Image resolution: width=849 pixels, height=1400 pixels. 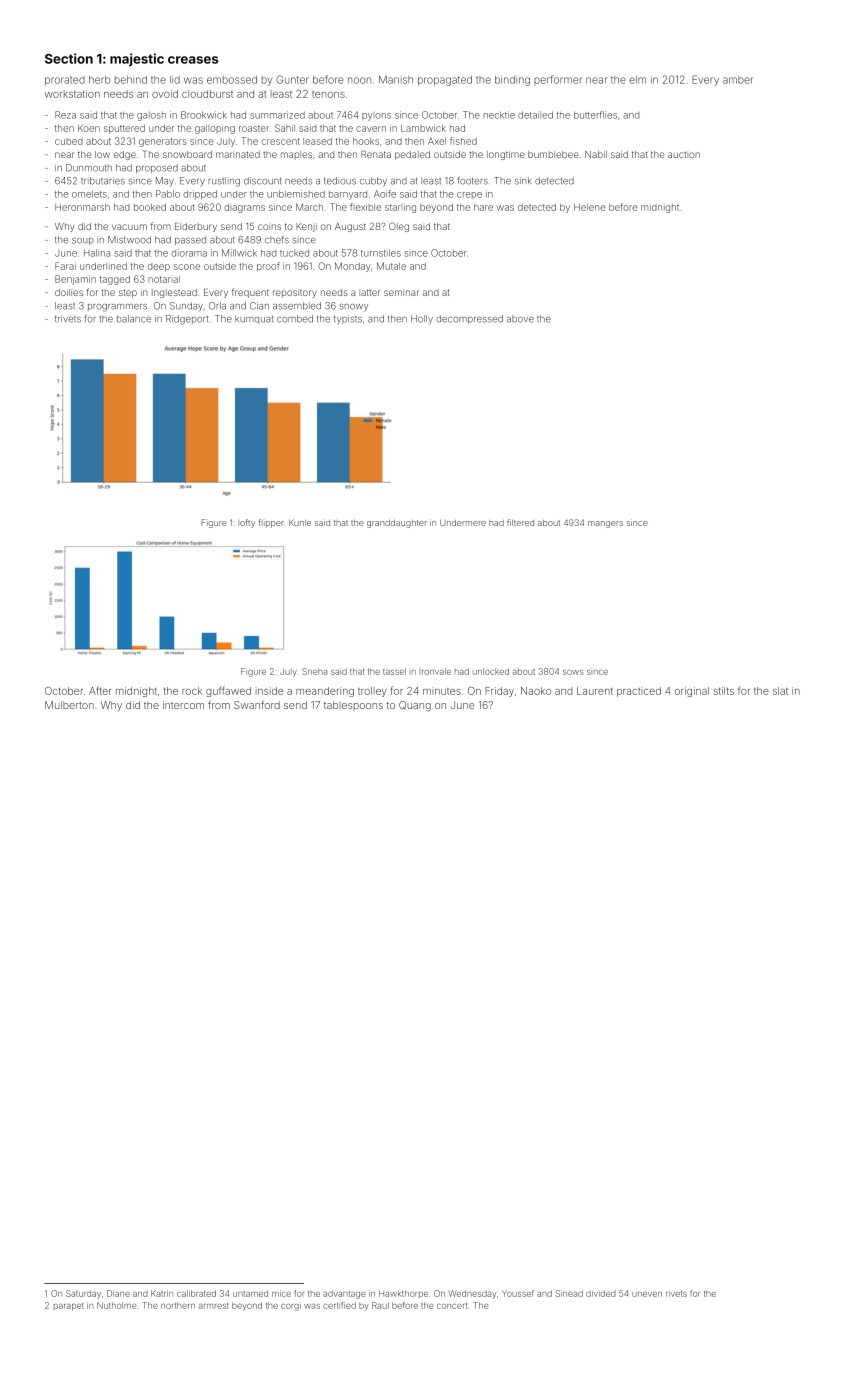 What do you see at coordinates (605, 524) in the screenshot?
I see `mangers` at bounding box center [605, 524].
